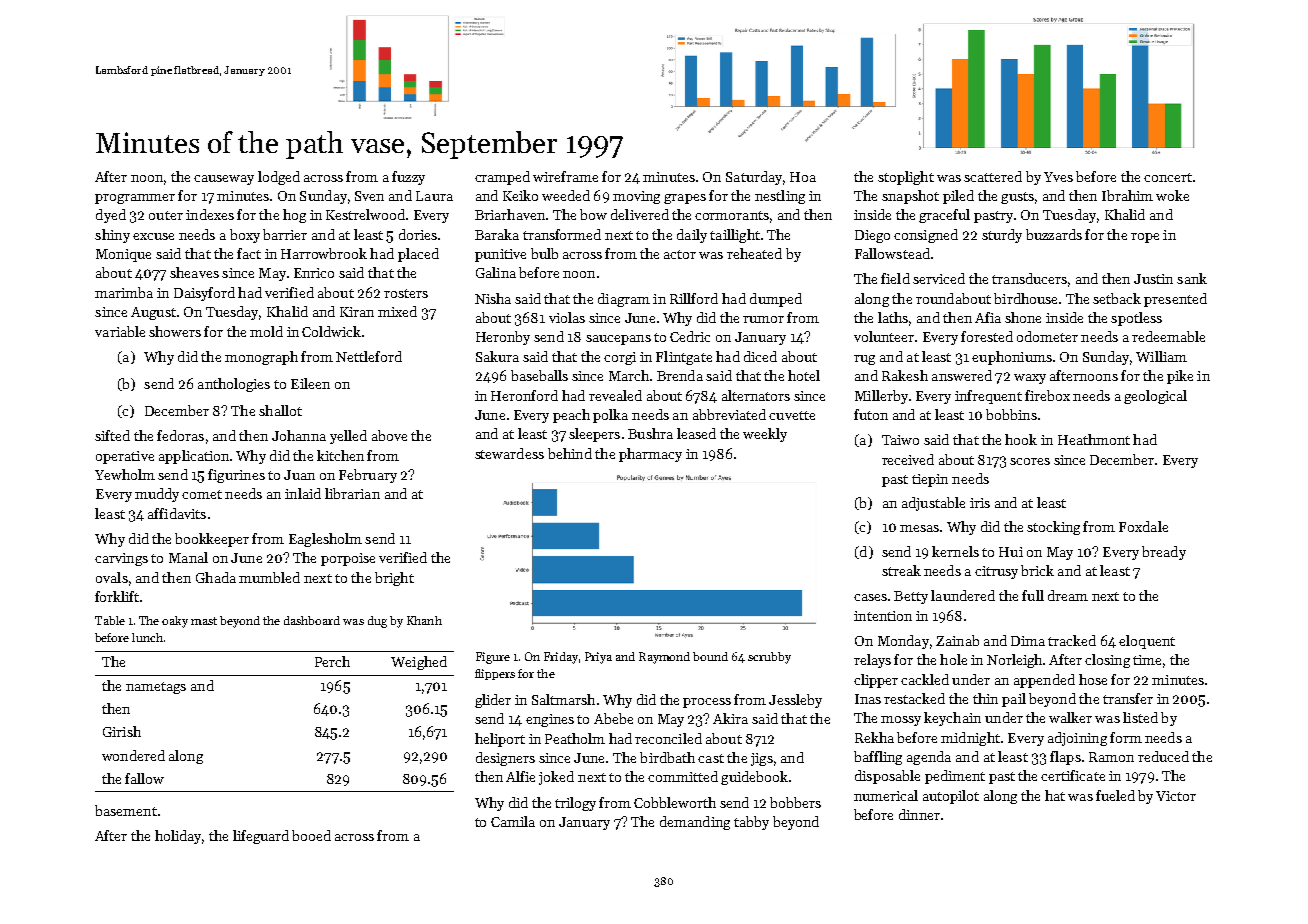  Describe the element at coordinates (311, 835) in the screenshot. I see `booed` at that location.
